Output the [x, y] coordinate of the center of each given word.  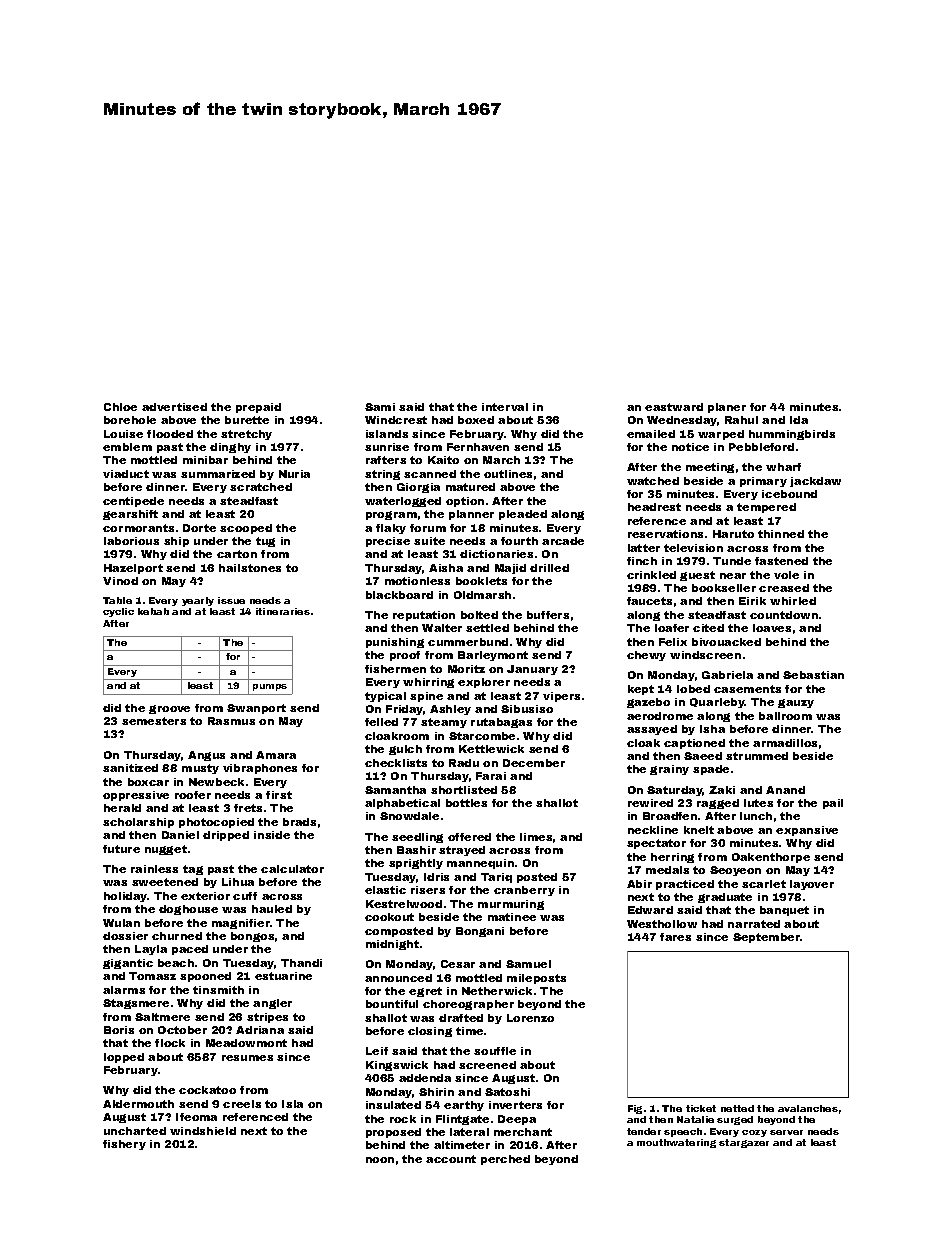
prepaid [258, 408]
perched [505, 1160]
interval [505, 407]
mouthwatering [676, 1143]
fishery [124, 1145]
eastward [674, 407]
